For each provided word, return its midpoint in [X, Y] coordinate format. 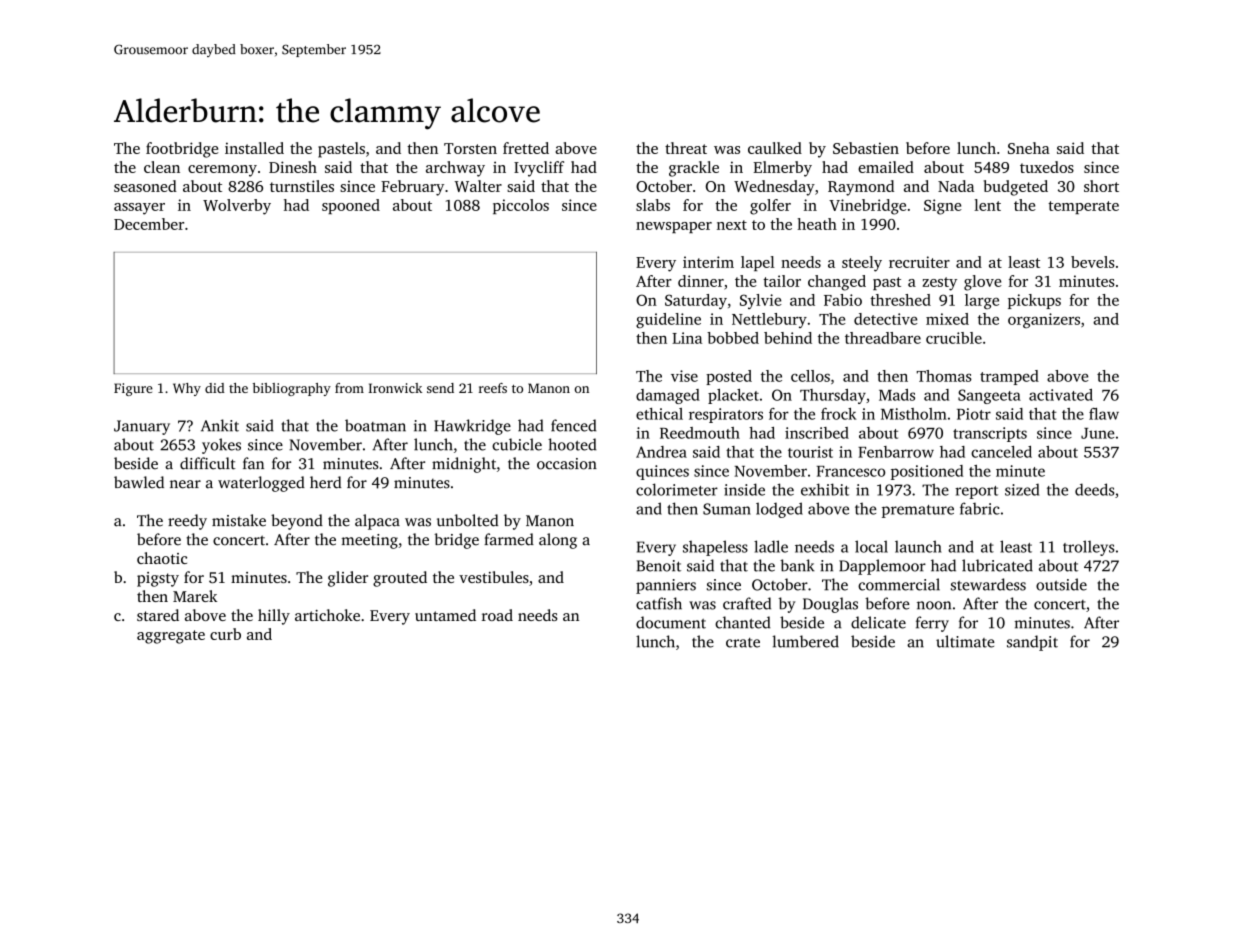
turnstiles [302, 186]
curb [225, 634]
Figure [133, 389]
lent [987, 205]
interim [708, 262]
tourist [810, 452]
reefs [493, 388]
